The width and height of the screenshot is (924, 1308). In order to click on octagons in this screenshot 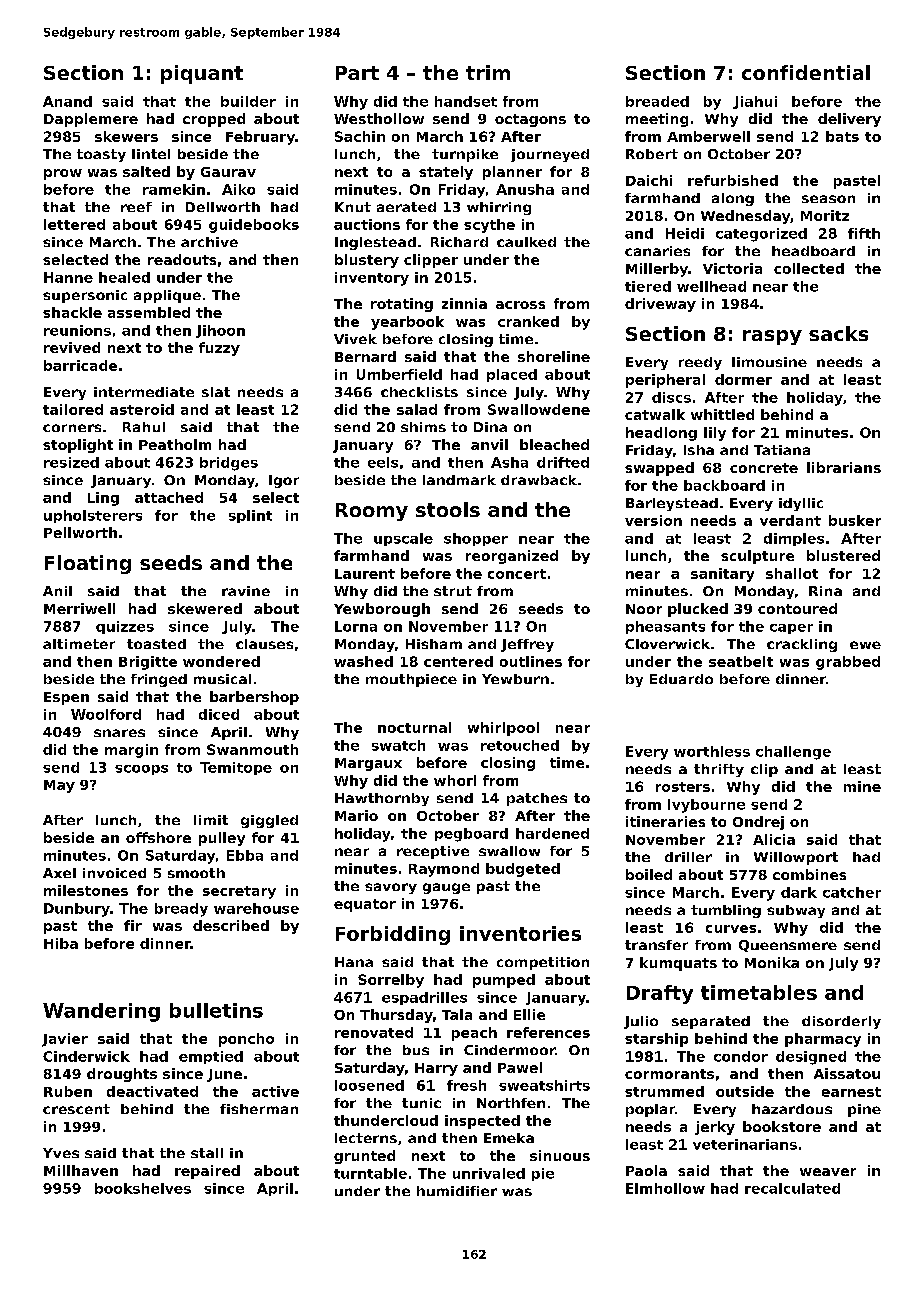, I will do `click(530, 120)`.
